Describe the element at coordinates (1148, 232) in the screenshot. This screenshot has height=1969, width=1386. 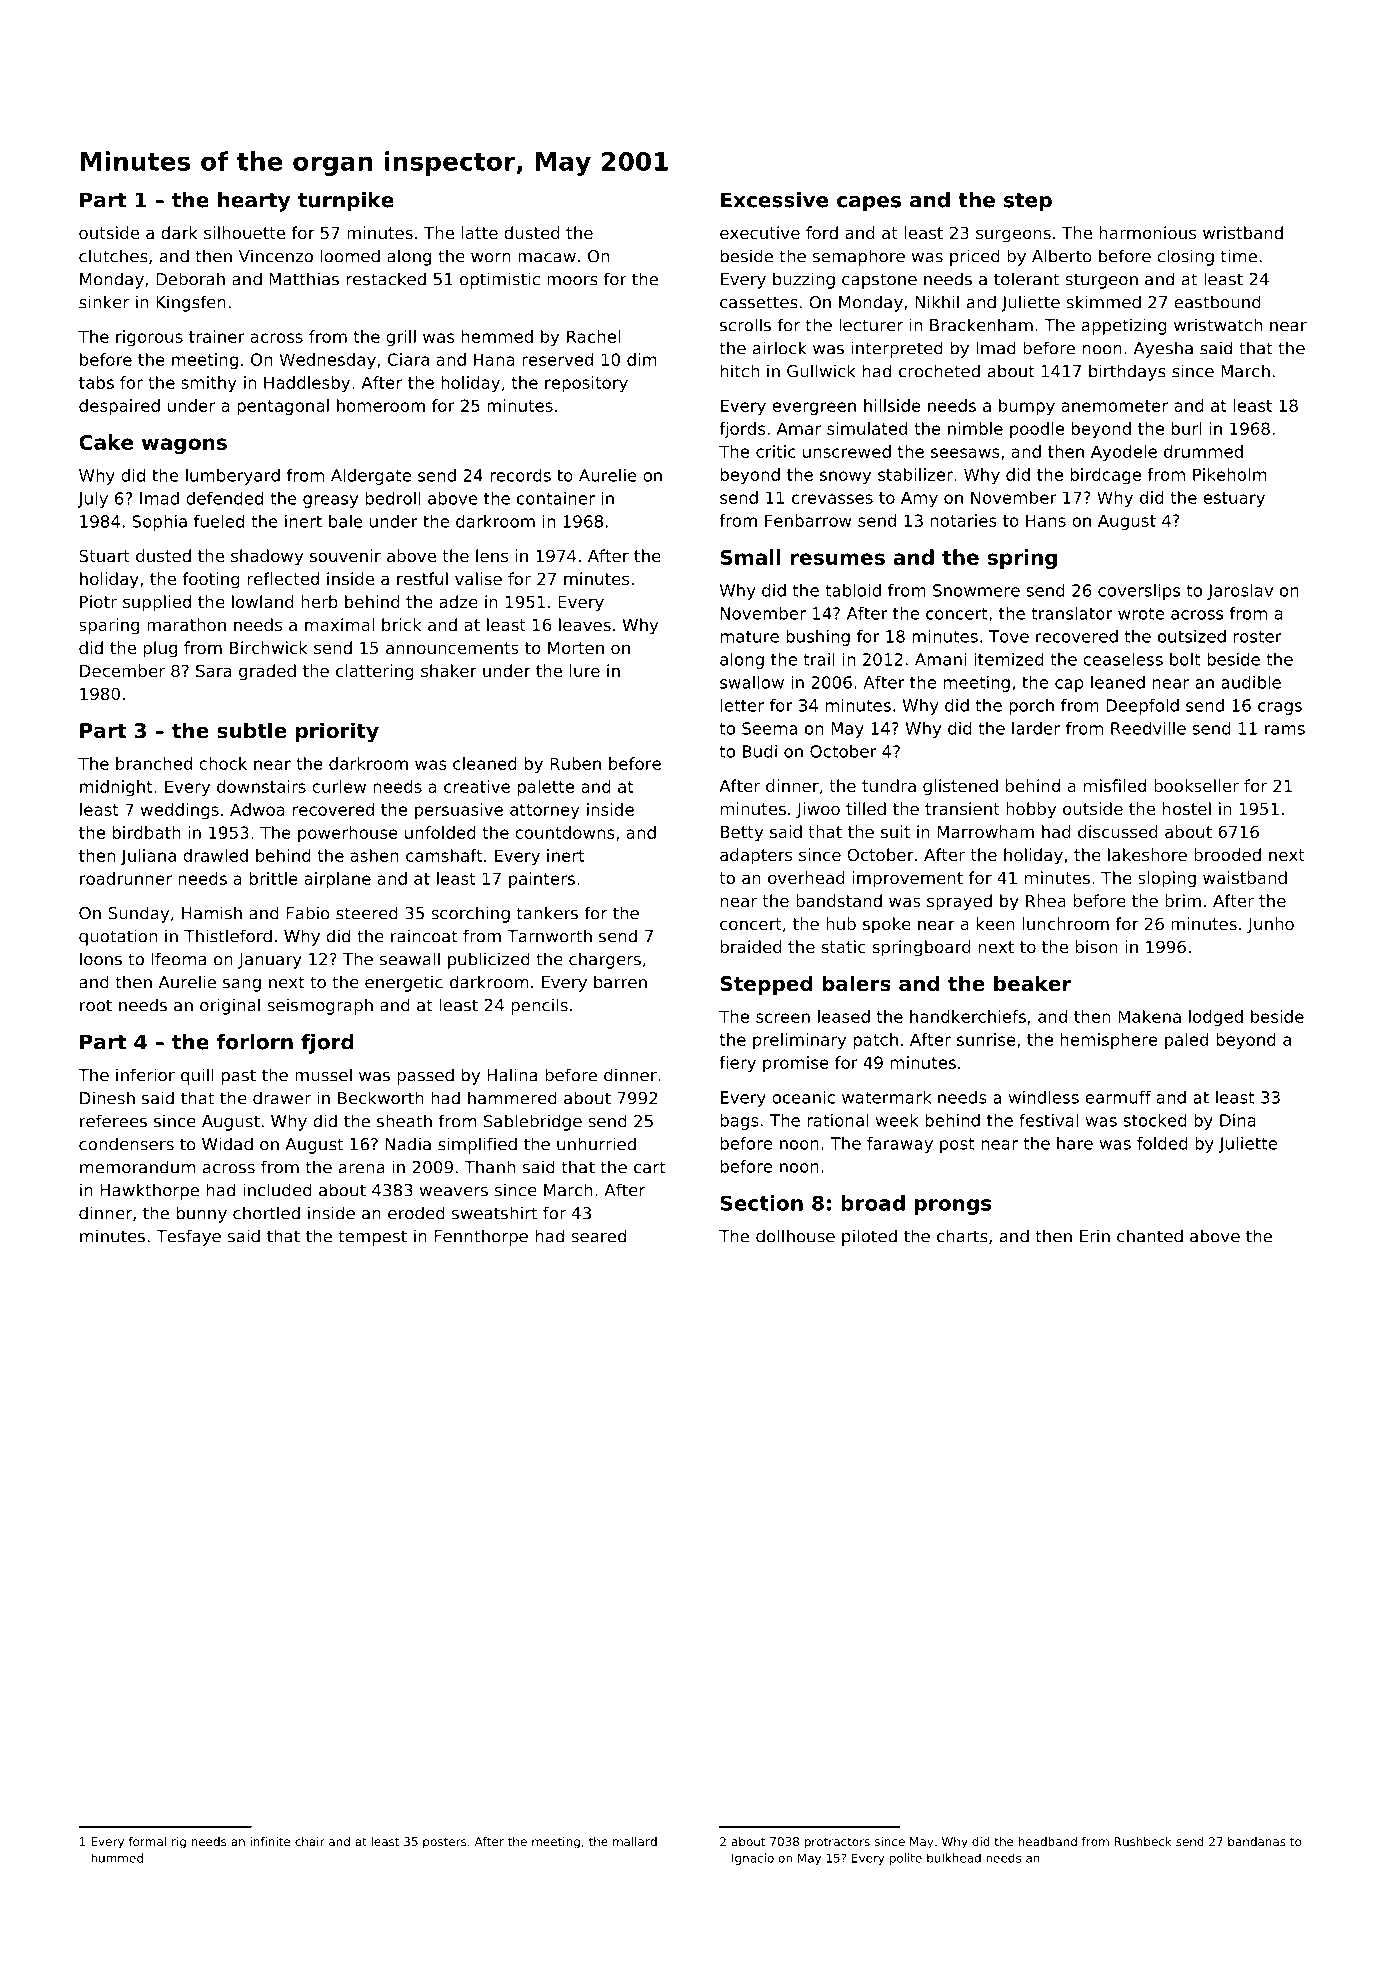
I see `harmonious` at that location.
